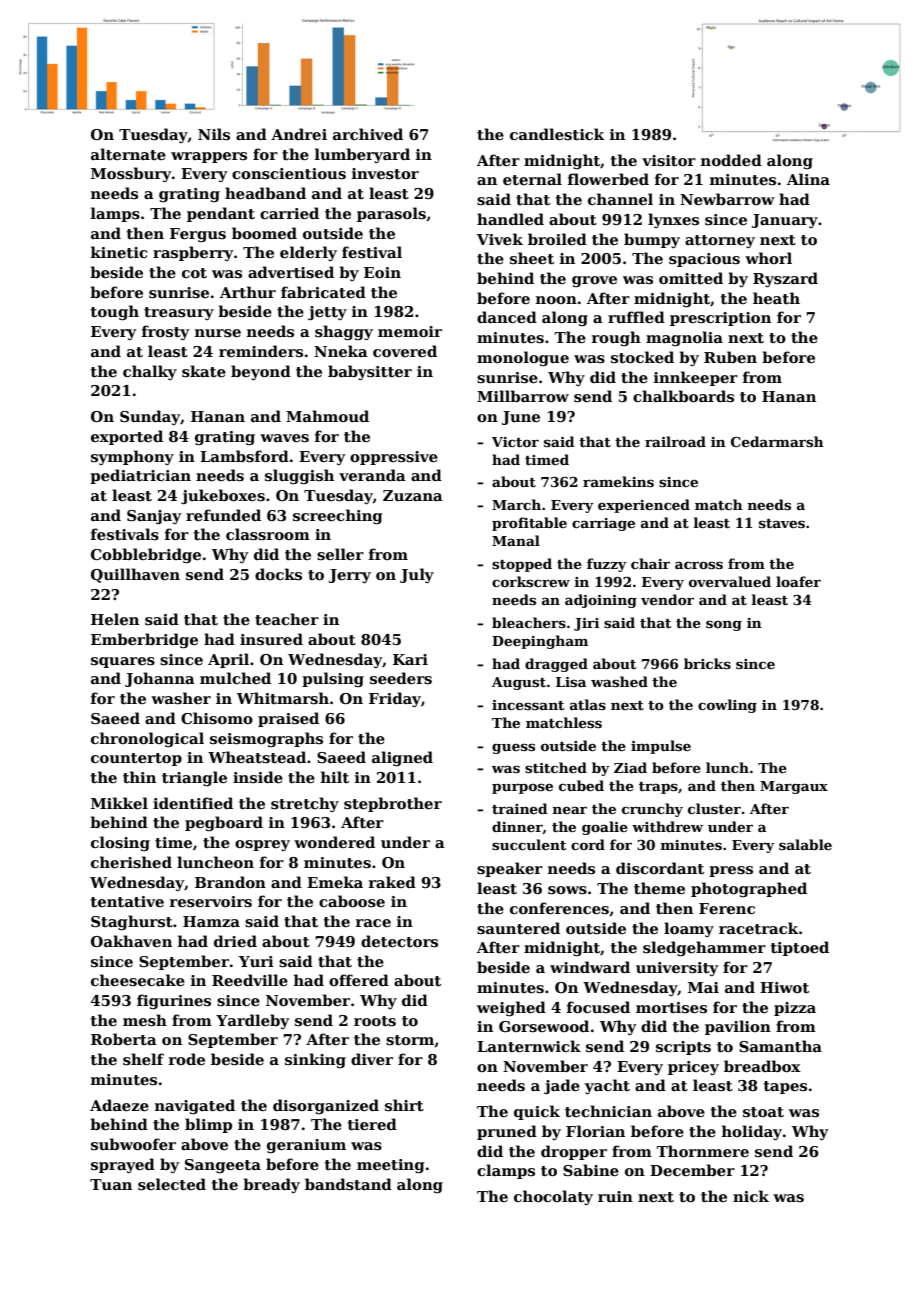  I want to click on tapes, so click(785, 1087).
